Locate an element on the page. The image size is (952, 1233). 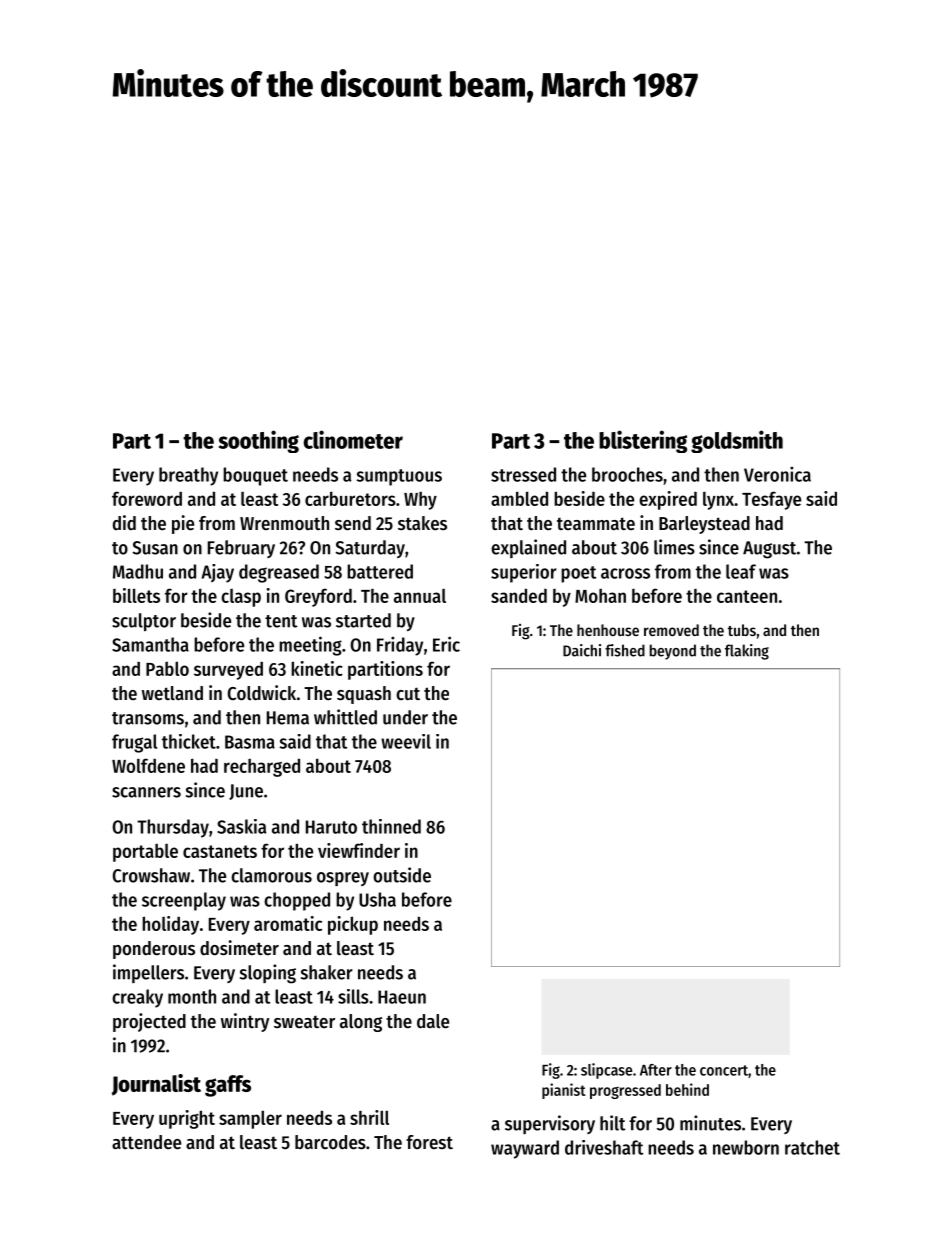
wetland is located at coordinates (172, 693).
